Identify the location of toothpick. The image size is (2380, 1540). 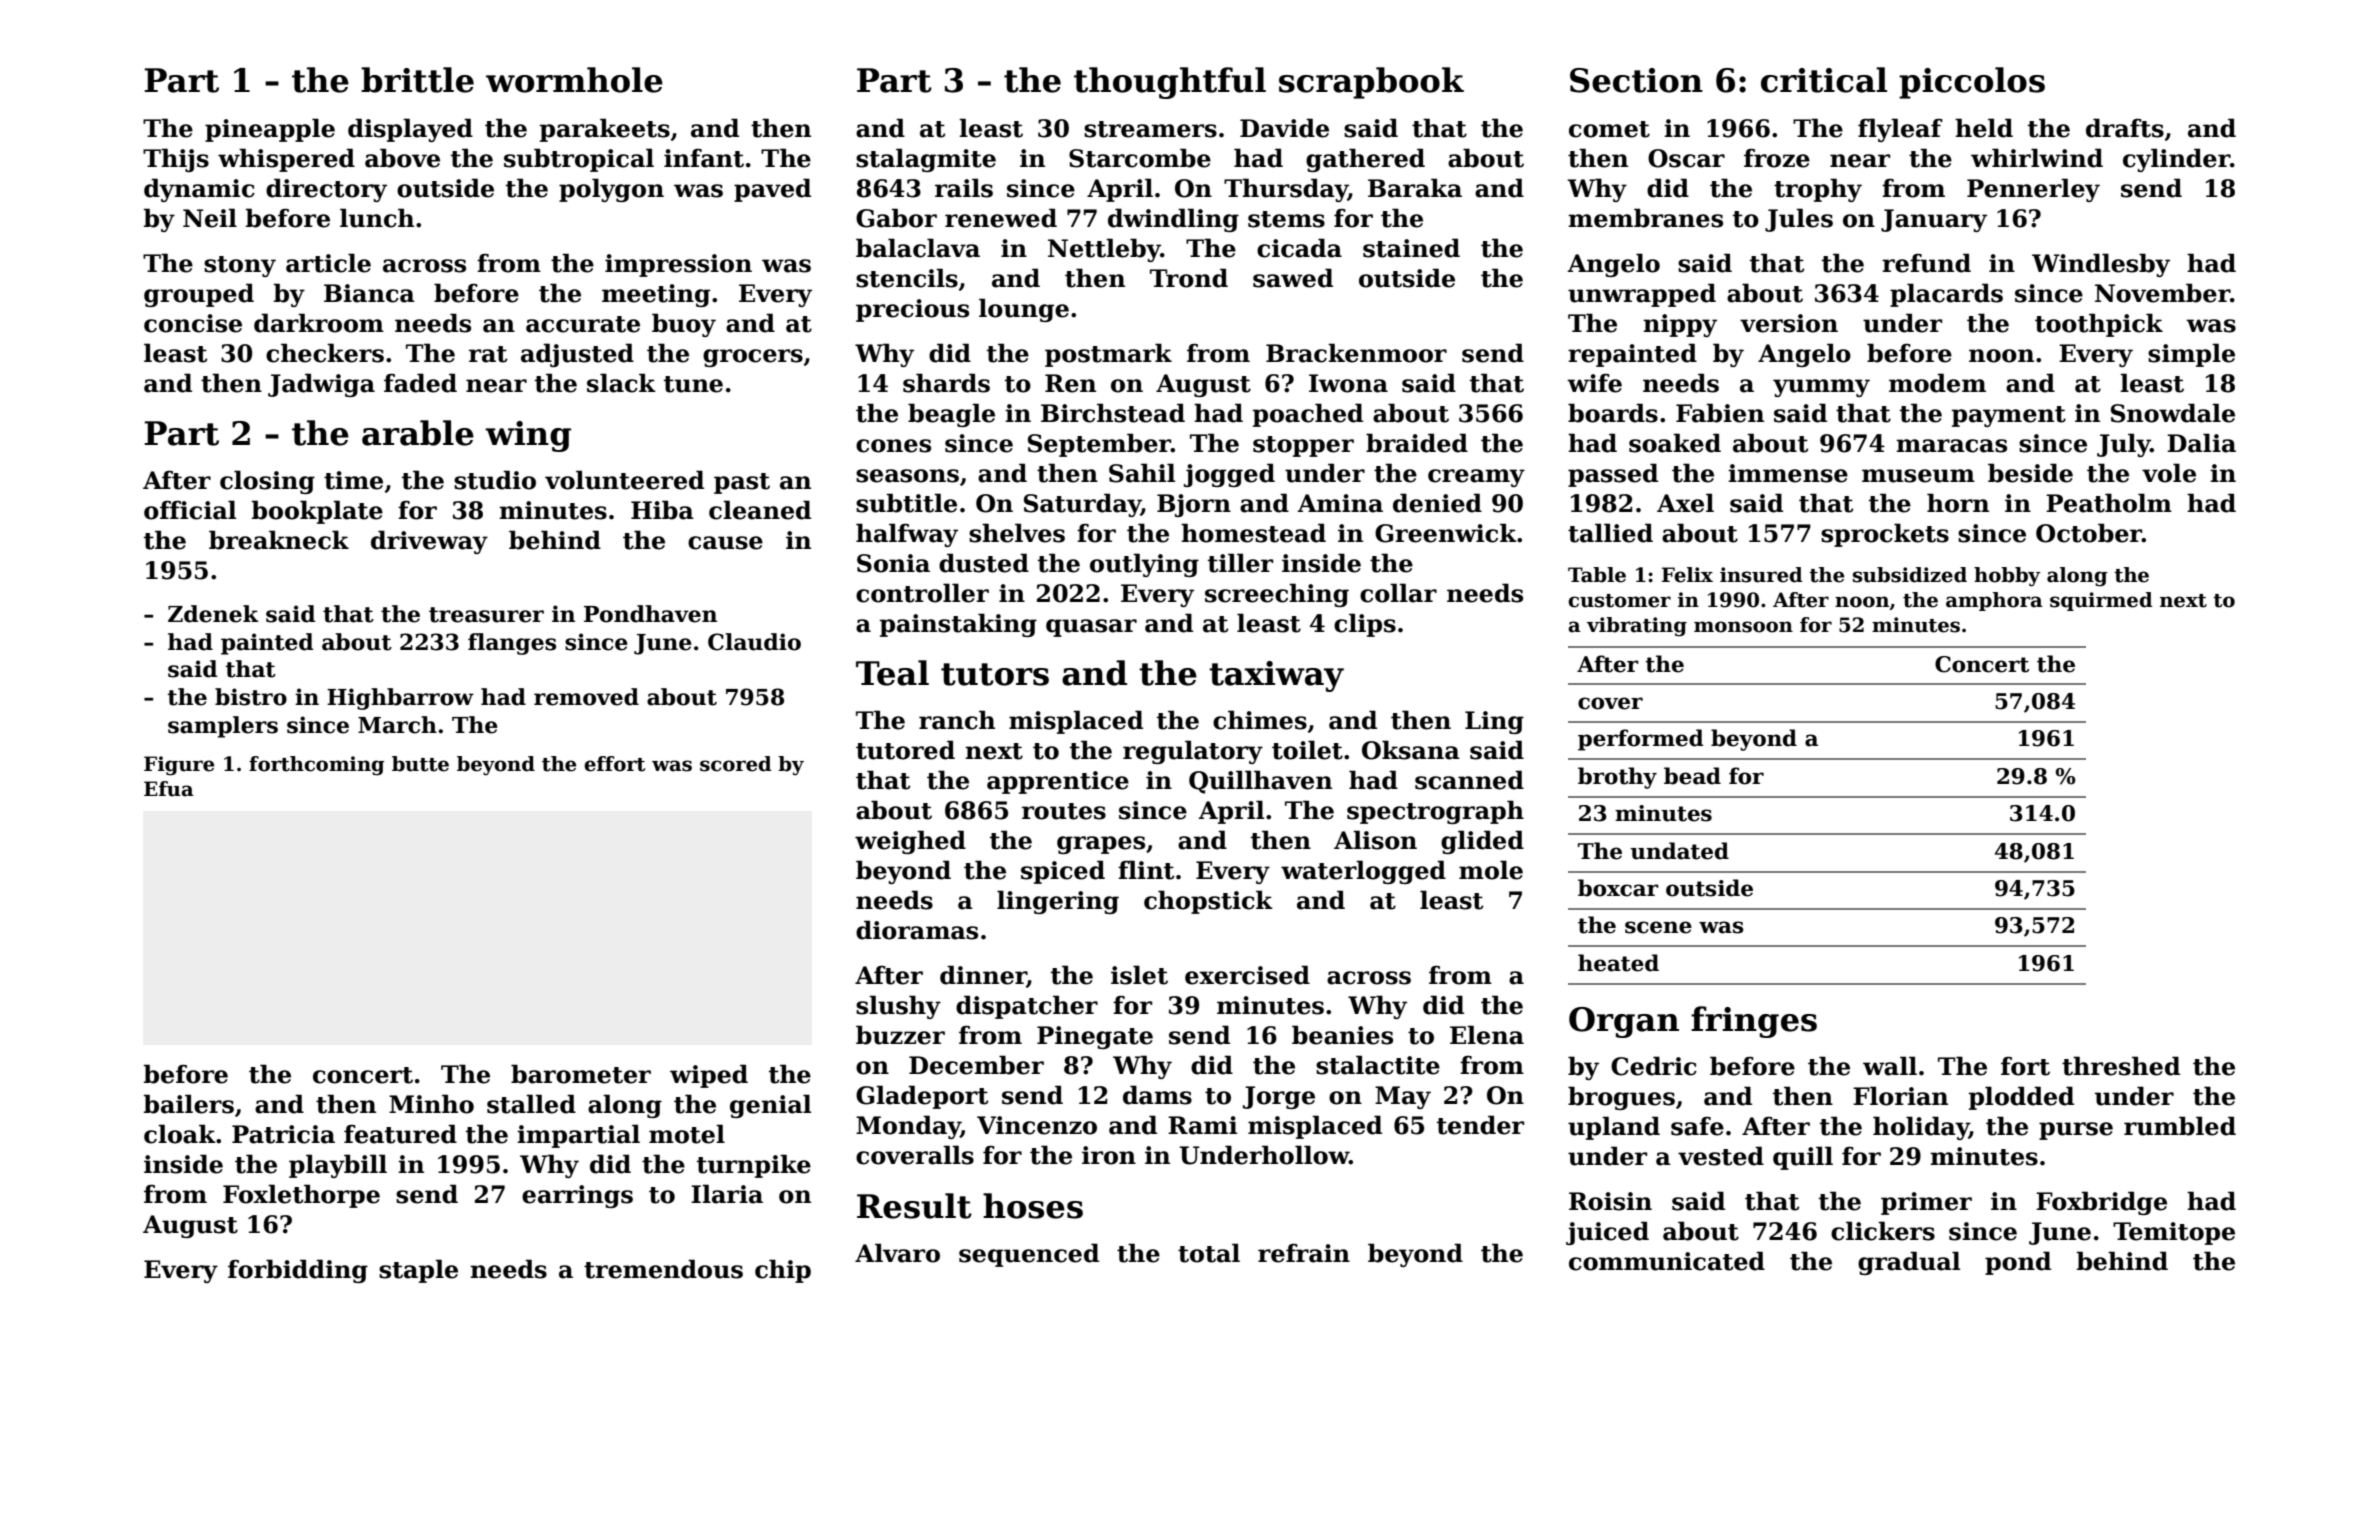
(2099, 325).
